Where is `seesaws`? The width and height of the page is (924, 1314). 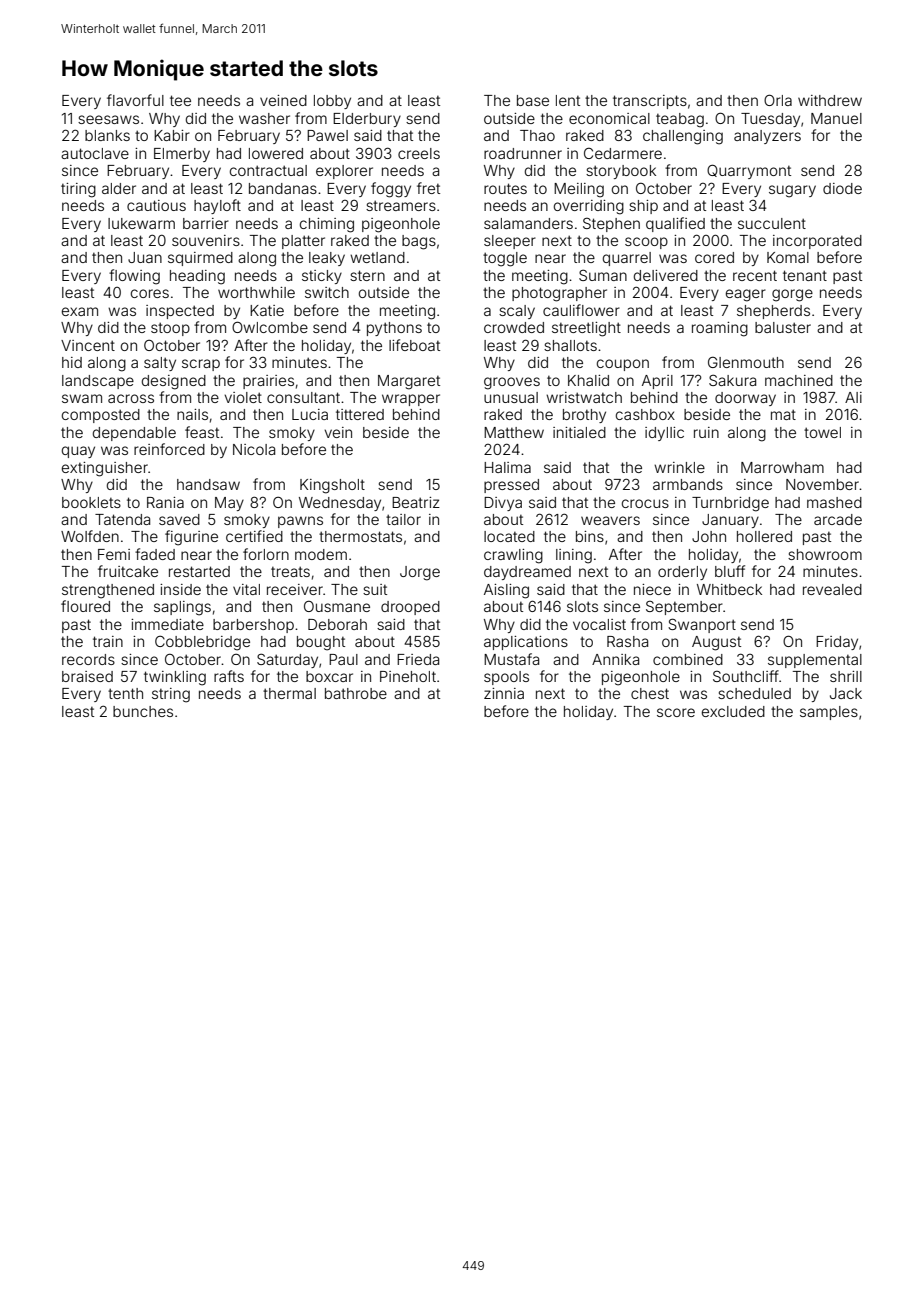
seesaws is located at coordinates (108, 119).
